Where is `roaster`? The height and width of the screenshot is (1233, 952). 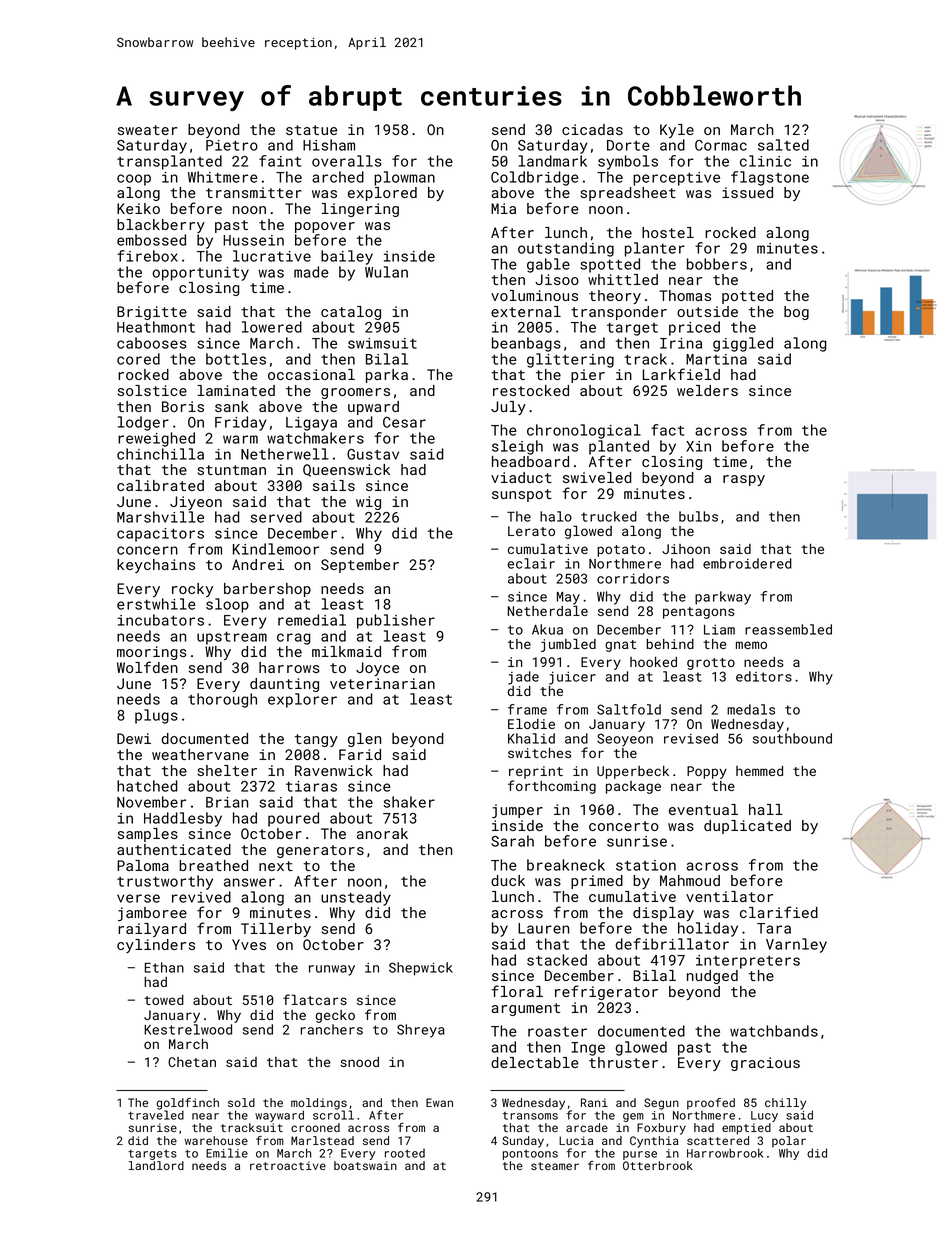
roaster is located at coordinates (557, 1032).
